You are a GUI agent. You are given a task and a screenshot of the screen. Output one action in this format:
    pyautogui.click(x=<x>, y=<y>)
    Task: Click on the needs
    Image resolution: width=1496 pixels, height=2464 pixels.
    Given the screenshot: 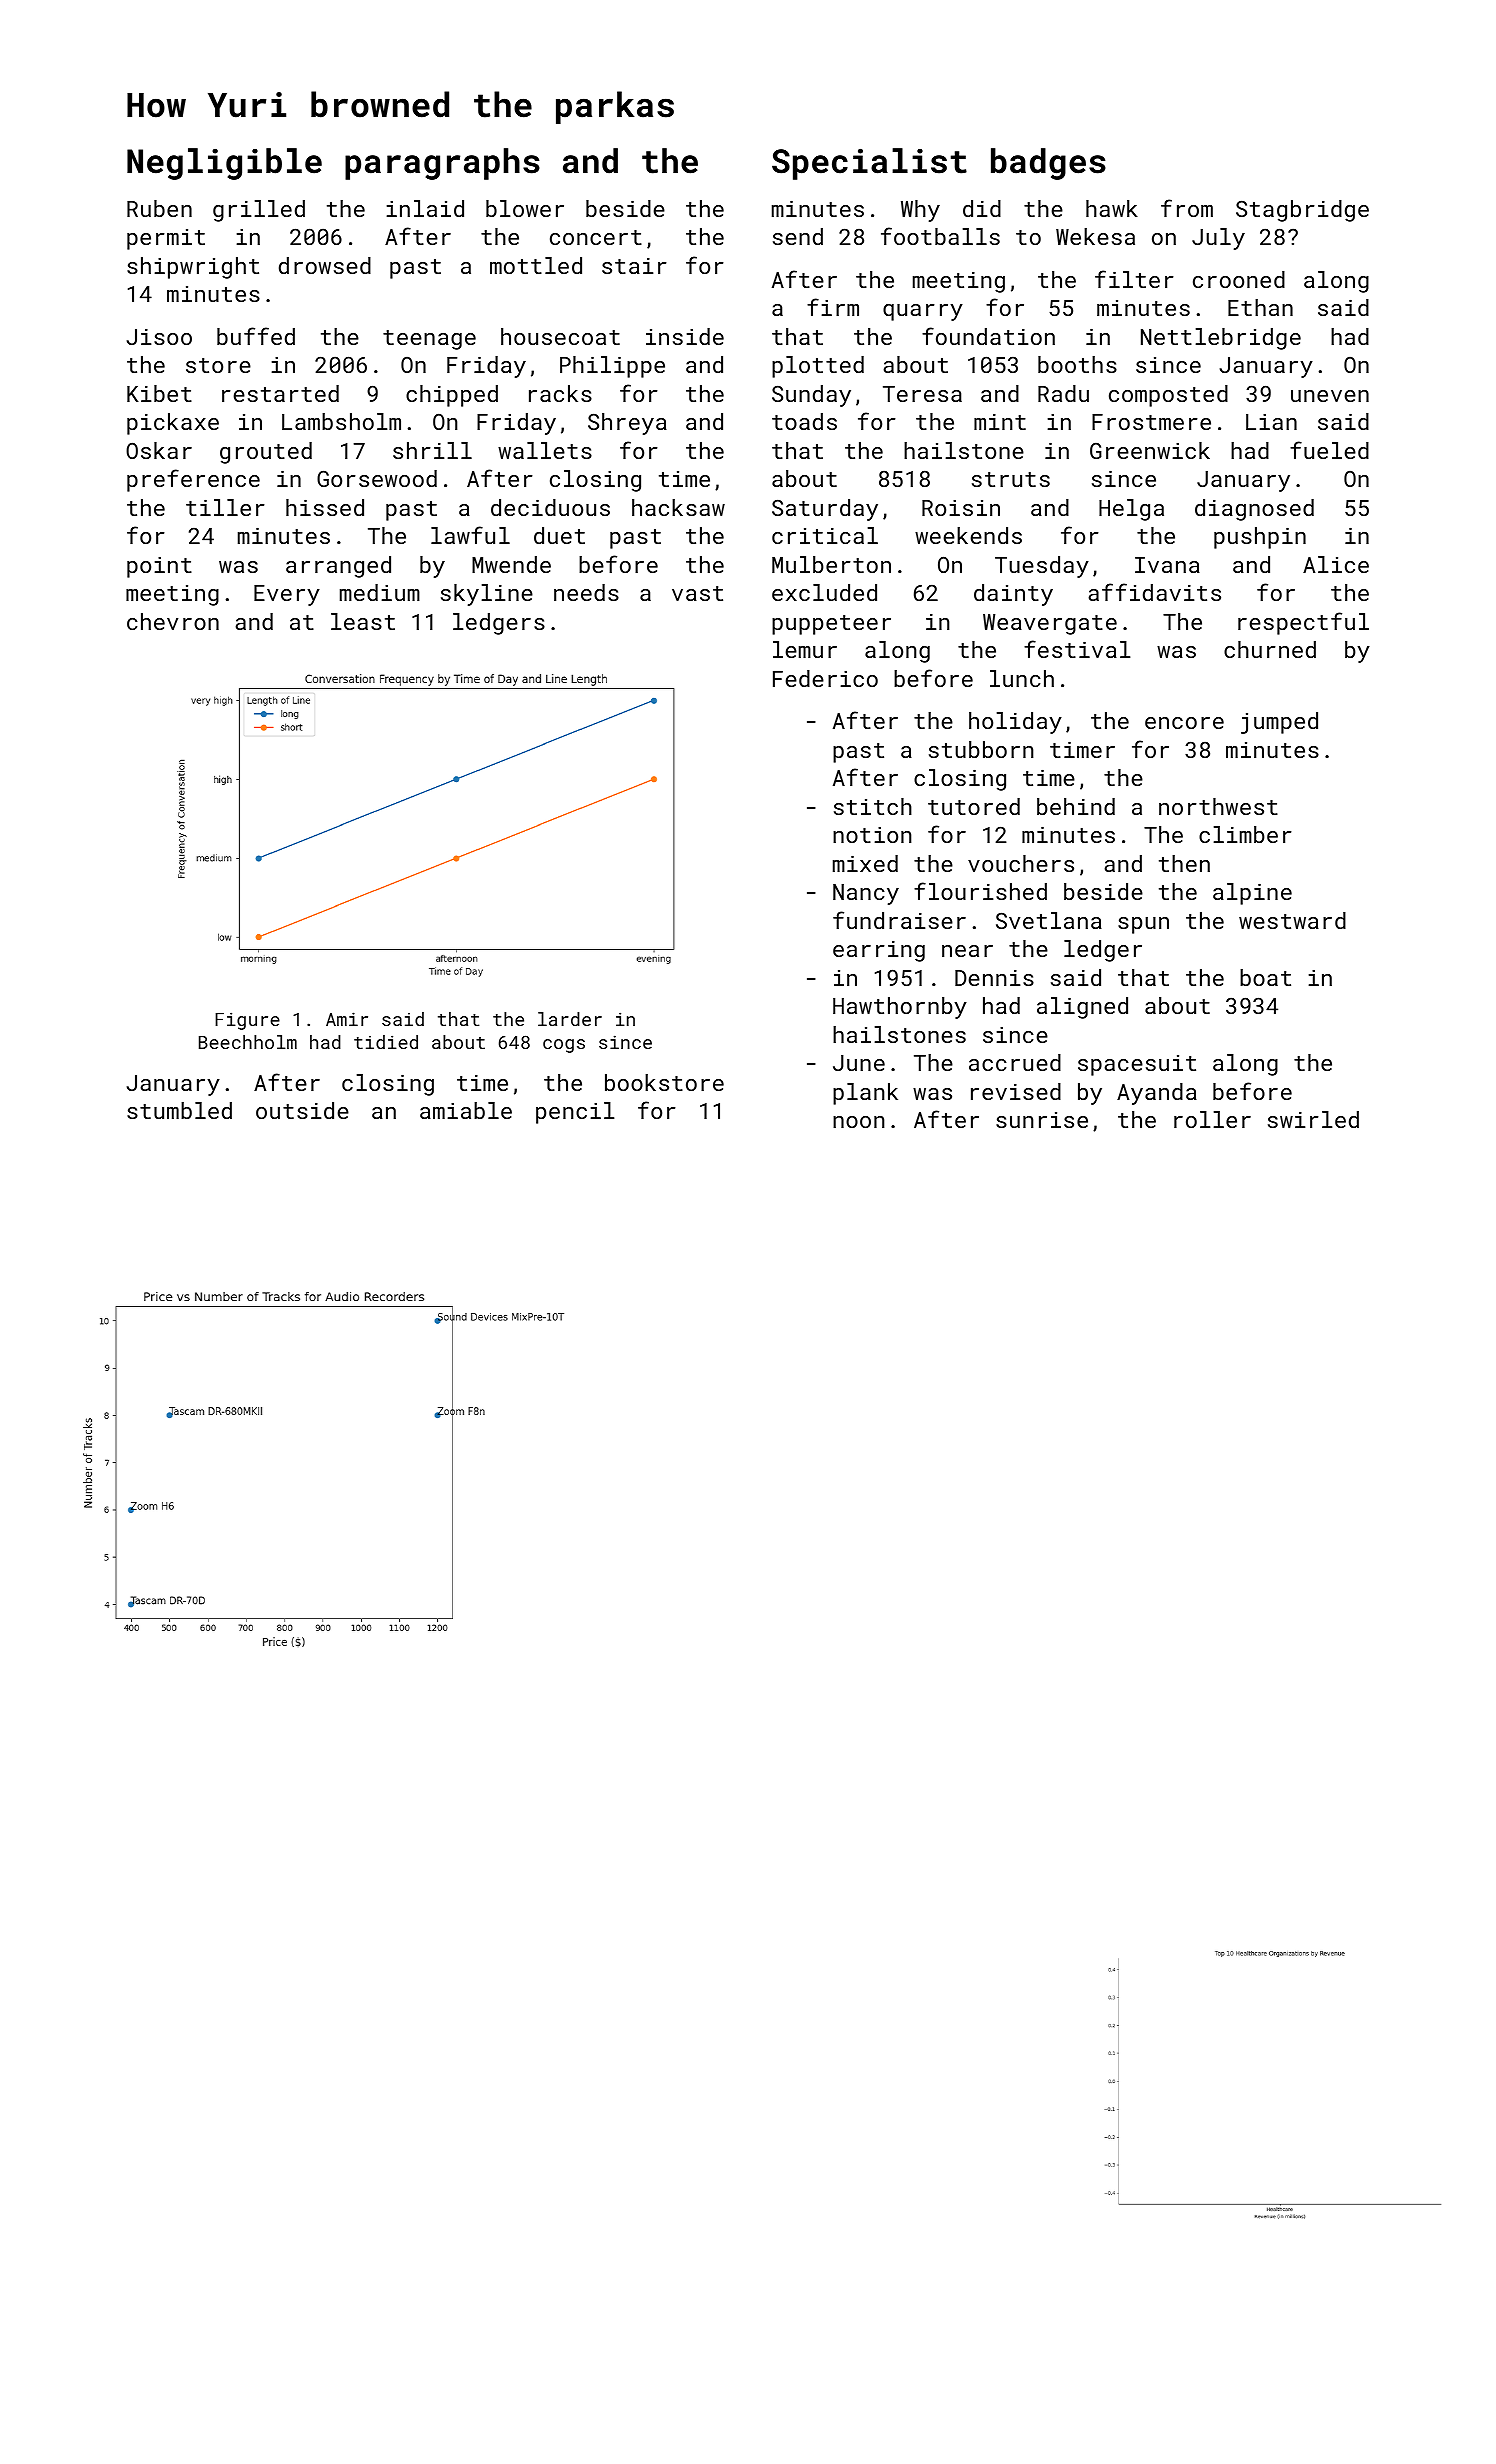 What is the action you would take?
    pyautogui.click(x=586, y=592)
